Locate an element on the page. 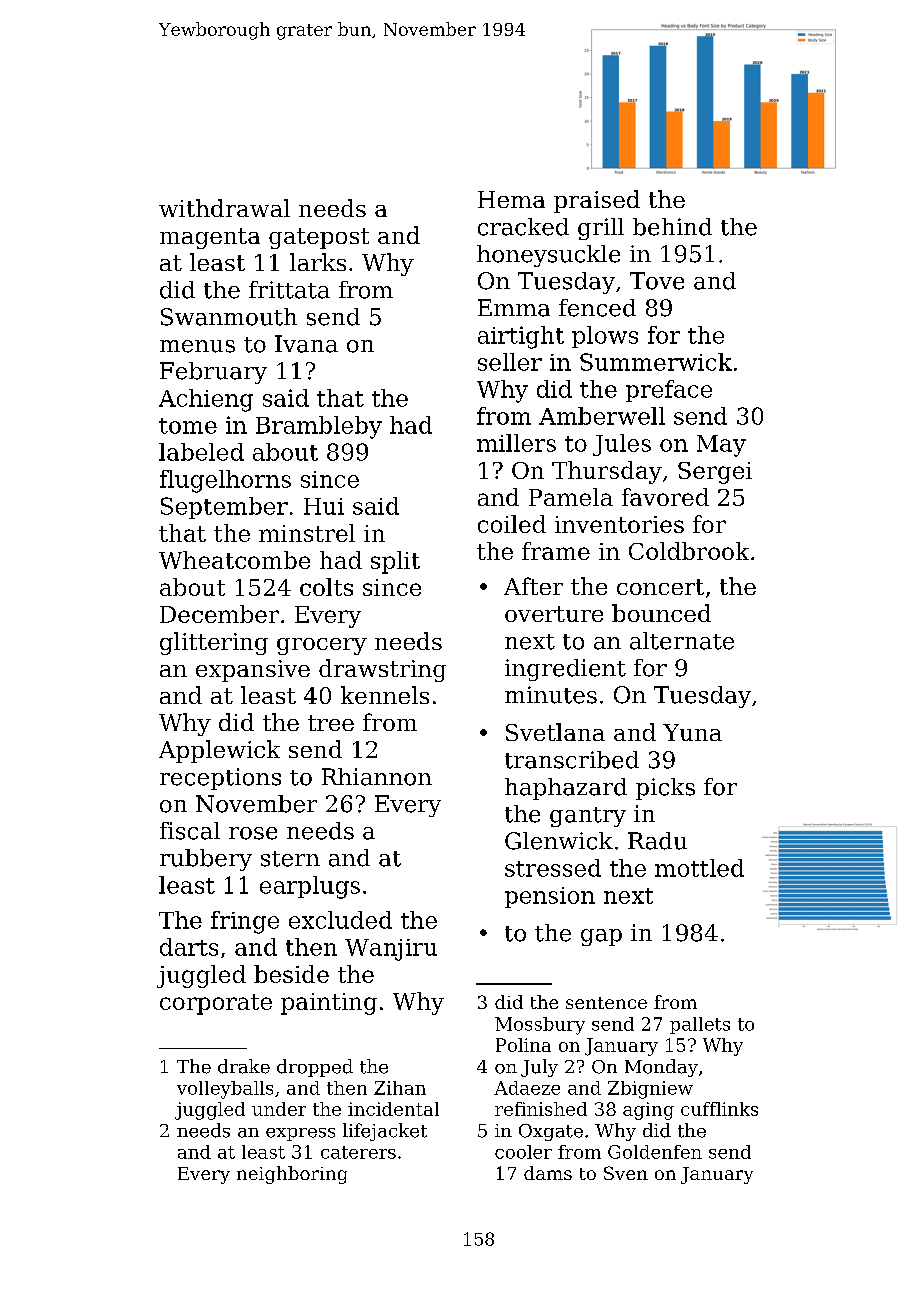  Hema is located at coordinates (511, 199).
